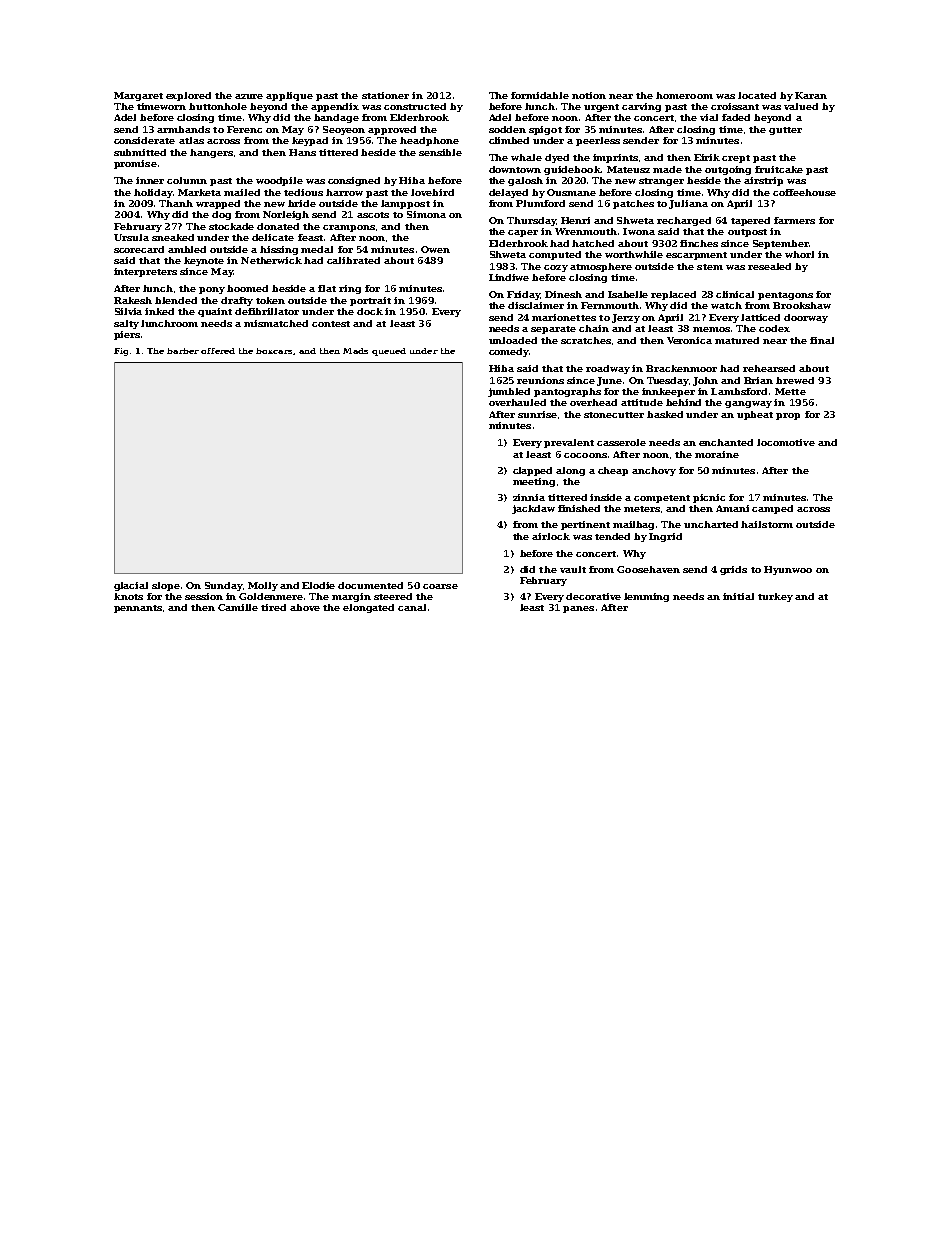  I want to click on glacial, so click(131, 586).
